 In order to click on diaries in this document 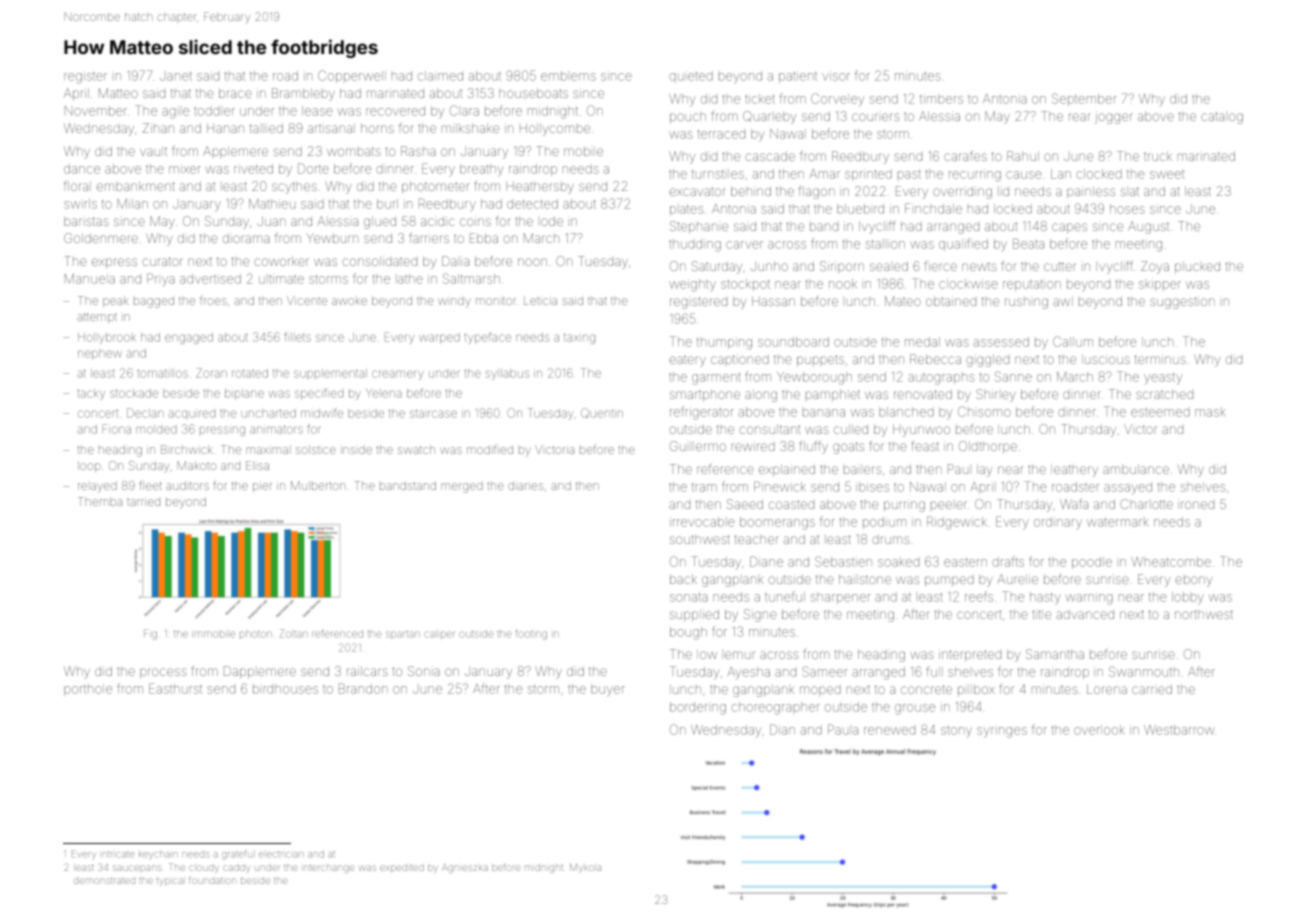, I will do `click(525, 485)`.
